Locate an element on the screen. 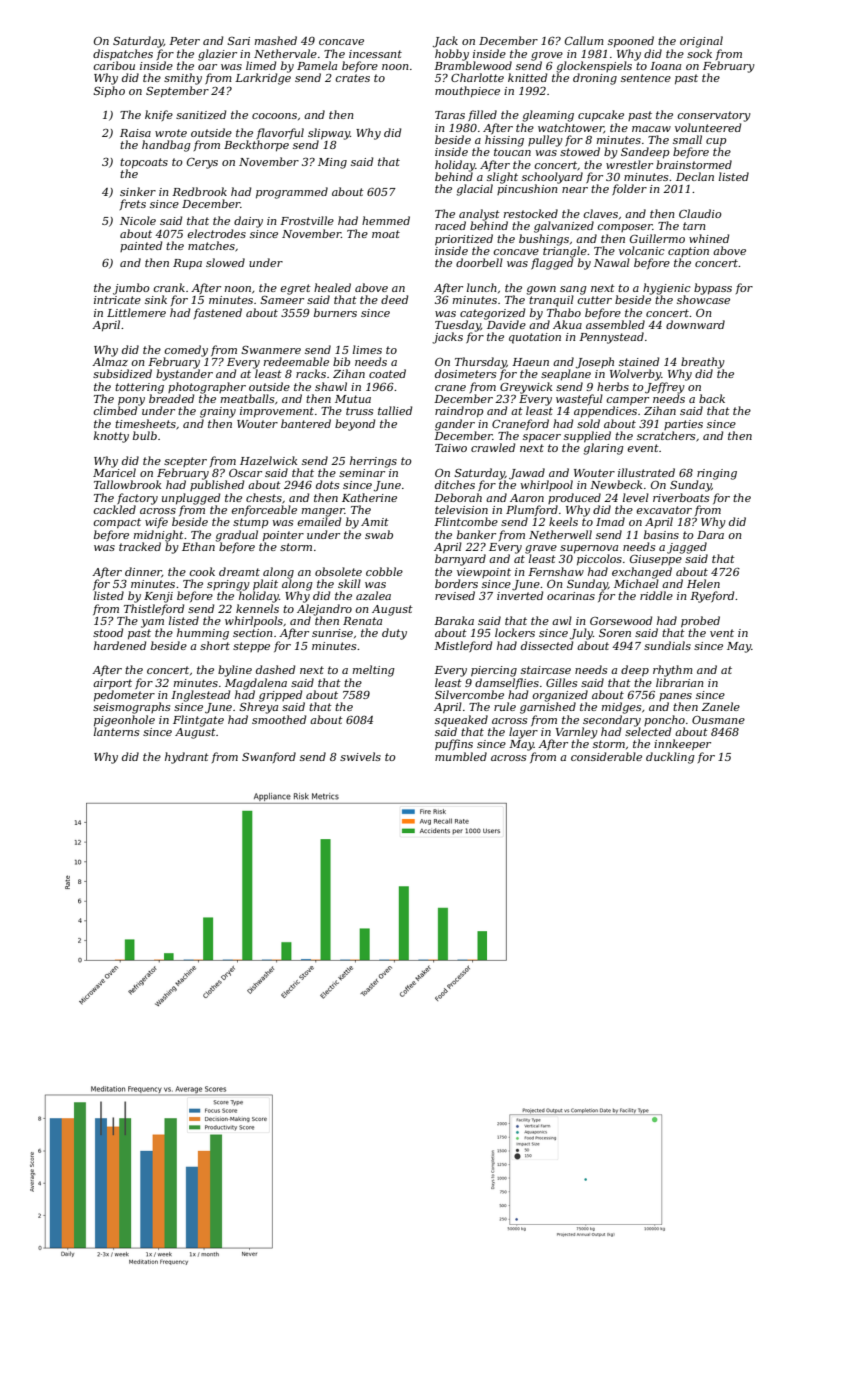 The image size is (849, 1400). parties is located at coordinates (683, 425).
